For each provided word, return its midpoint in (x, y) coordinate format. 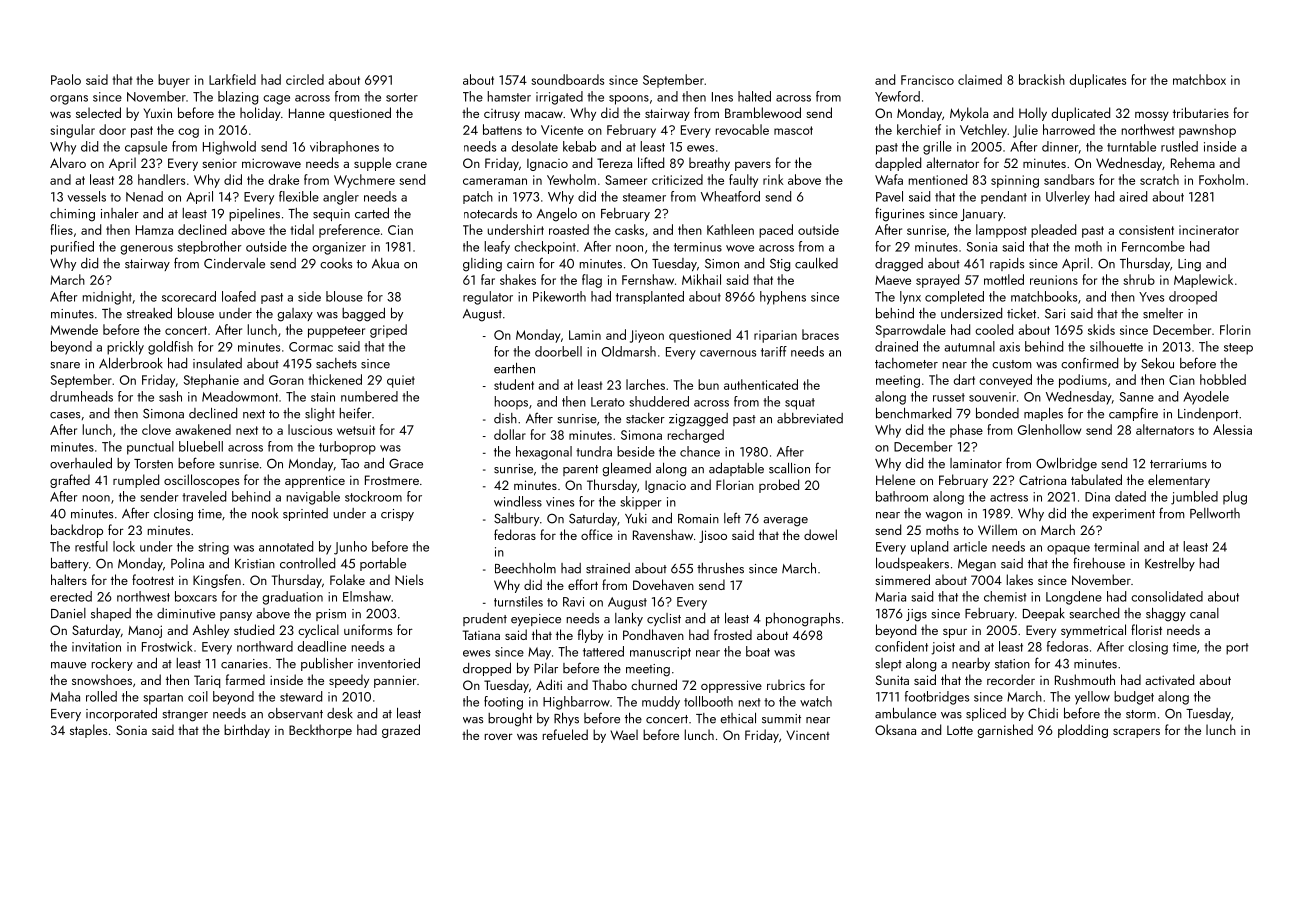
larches (645, 384)
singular (72, 131)
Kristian (255, 564)
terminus (698, 247)
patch (478, 197)
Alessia (1232, 429)
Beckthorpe (320, 731)
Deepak (1044, 614)
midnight (107, 298)
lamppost (1001, 231)
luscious (310, 429)
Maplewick (1203, 281)
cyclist (664, 619)
